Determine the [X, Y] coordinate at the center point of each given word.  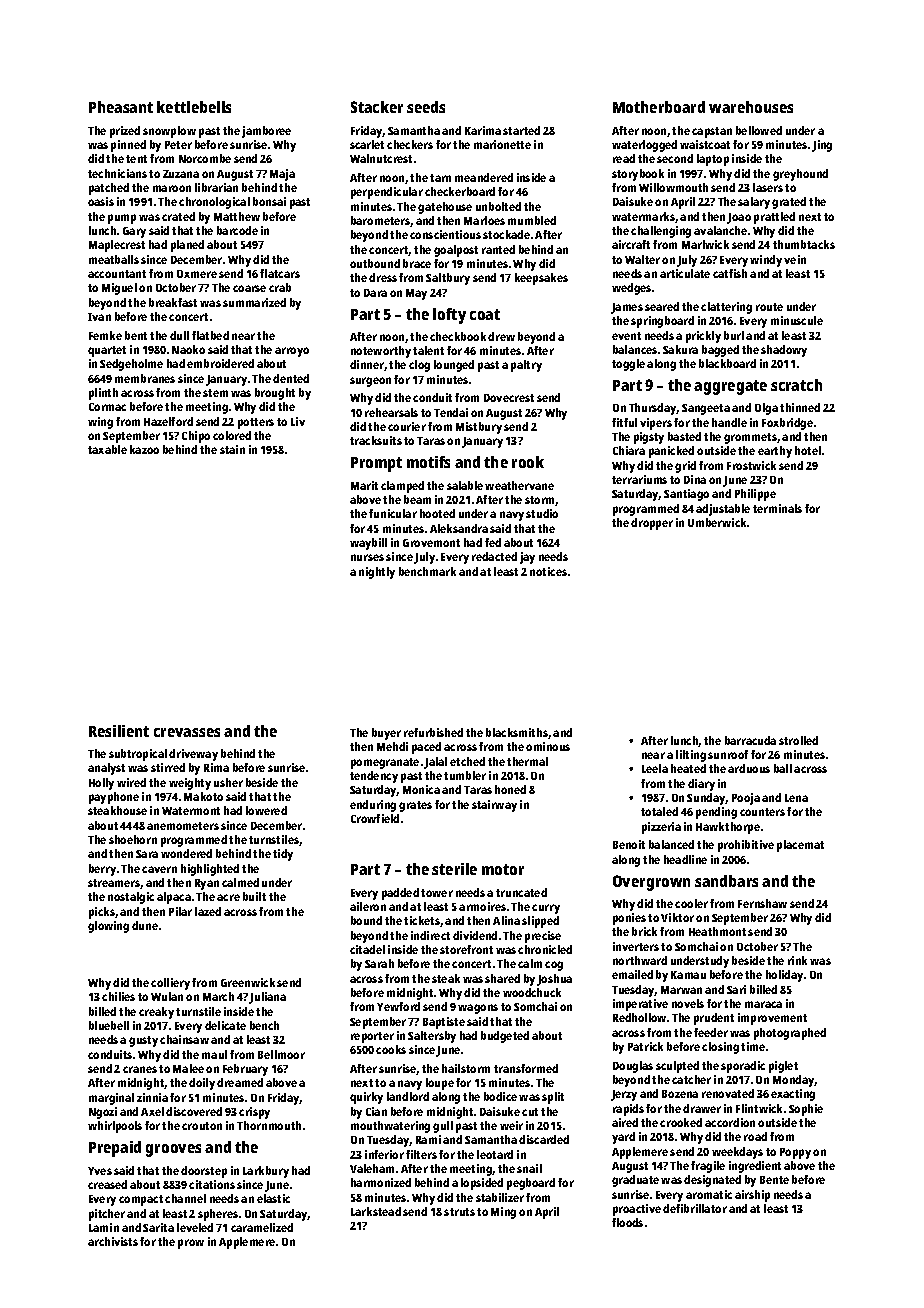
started [521, 130]
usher [228, 782]
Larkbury [266, 1172]
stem [215, 393]
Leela [655, 768]
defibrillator [695, 1208]
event [626, 336]
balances [635, 349]
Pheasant [121, 107]
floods [627, 1222]
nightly [377, 573]
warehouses [751, 107]
